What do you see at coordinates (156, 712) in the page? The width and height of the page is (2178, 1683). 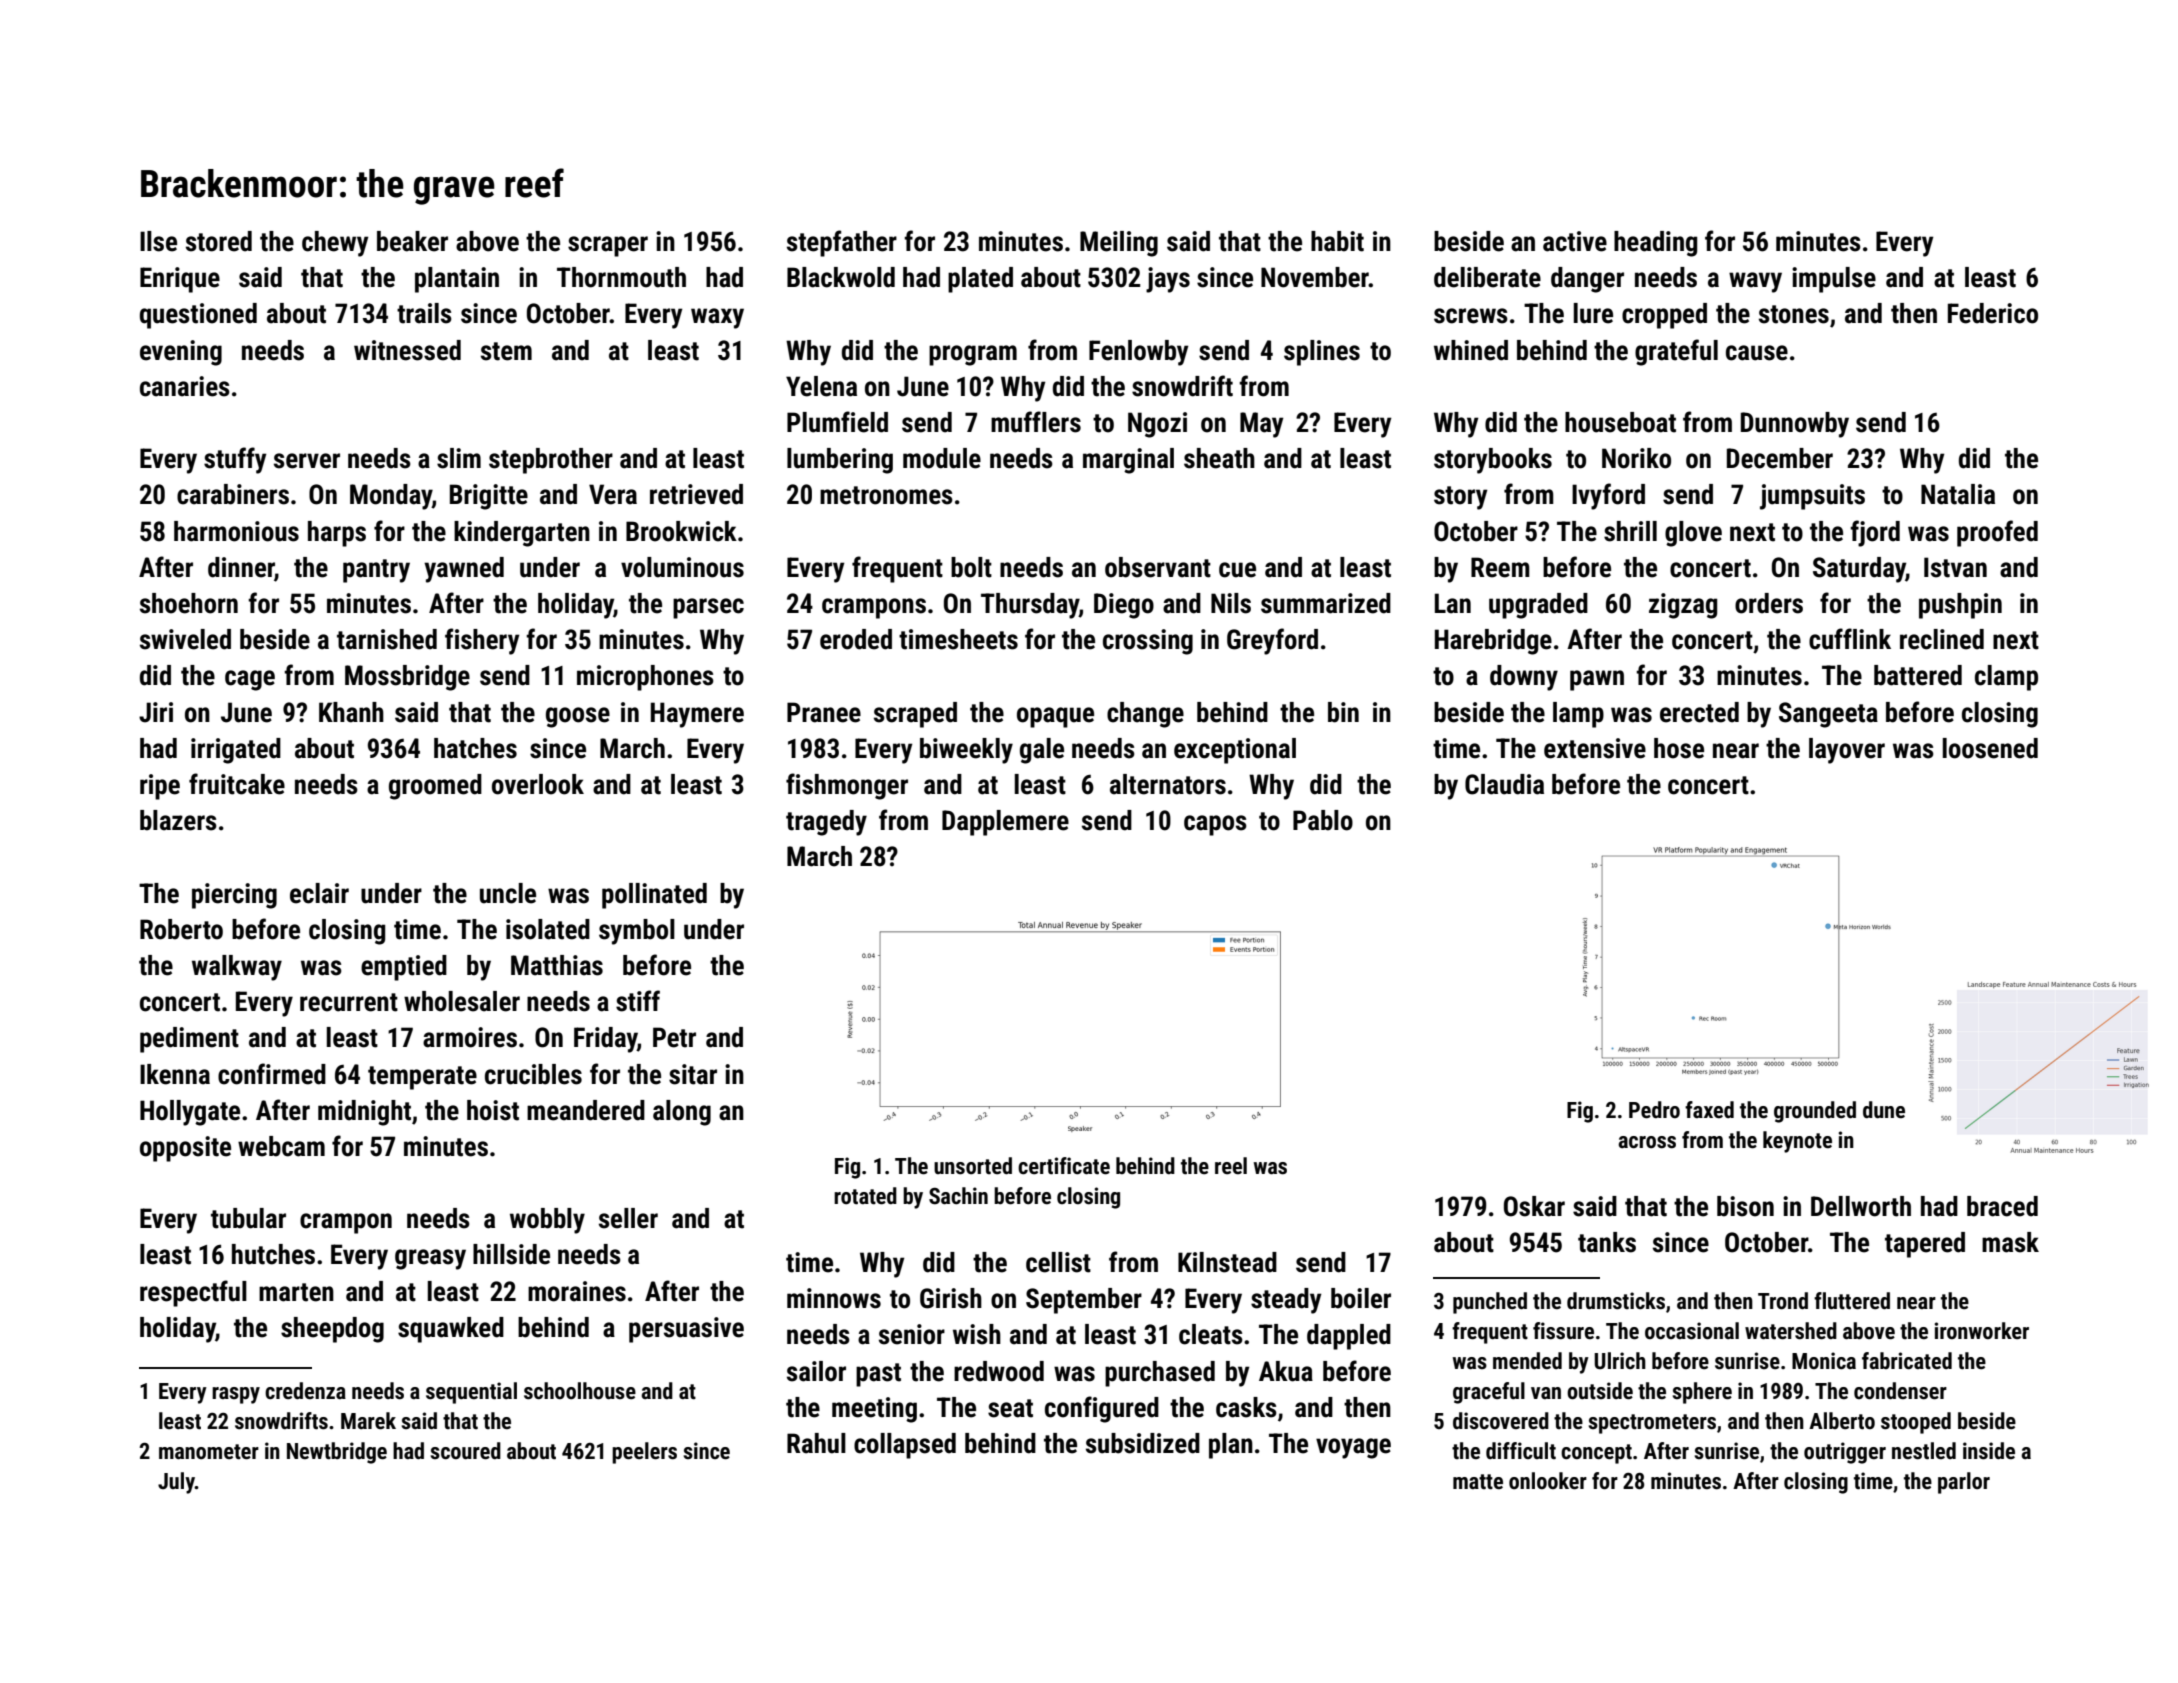 I see `Jiri` at bounding box center [156, 712].
